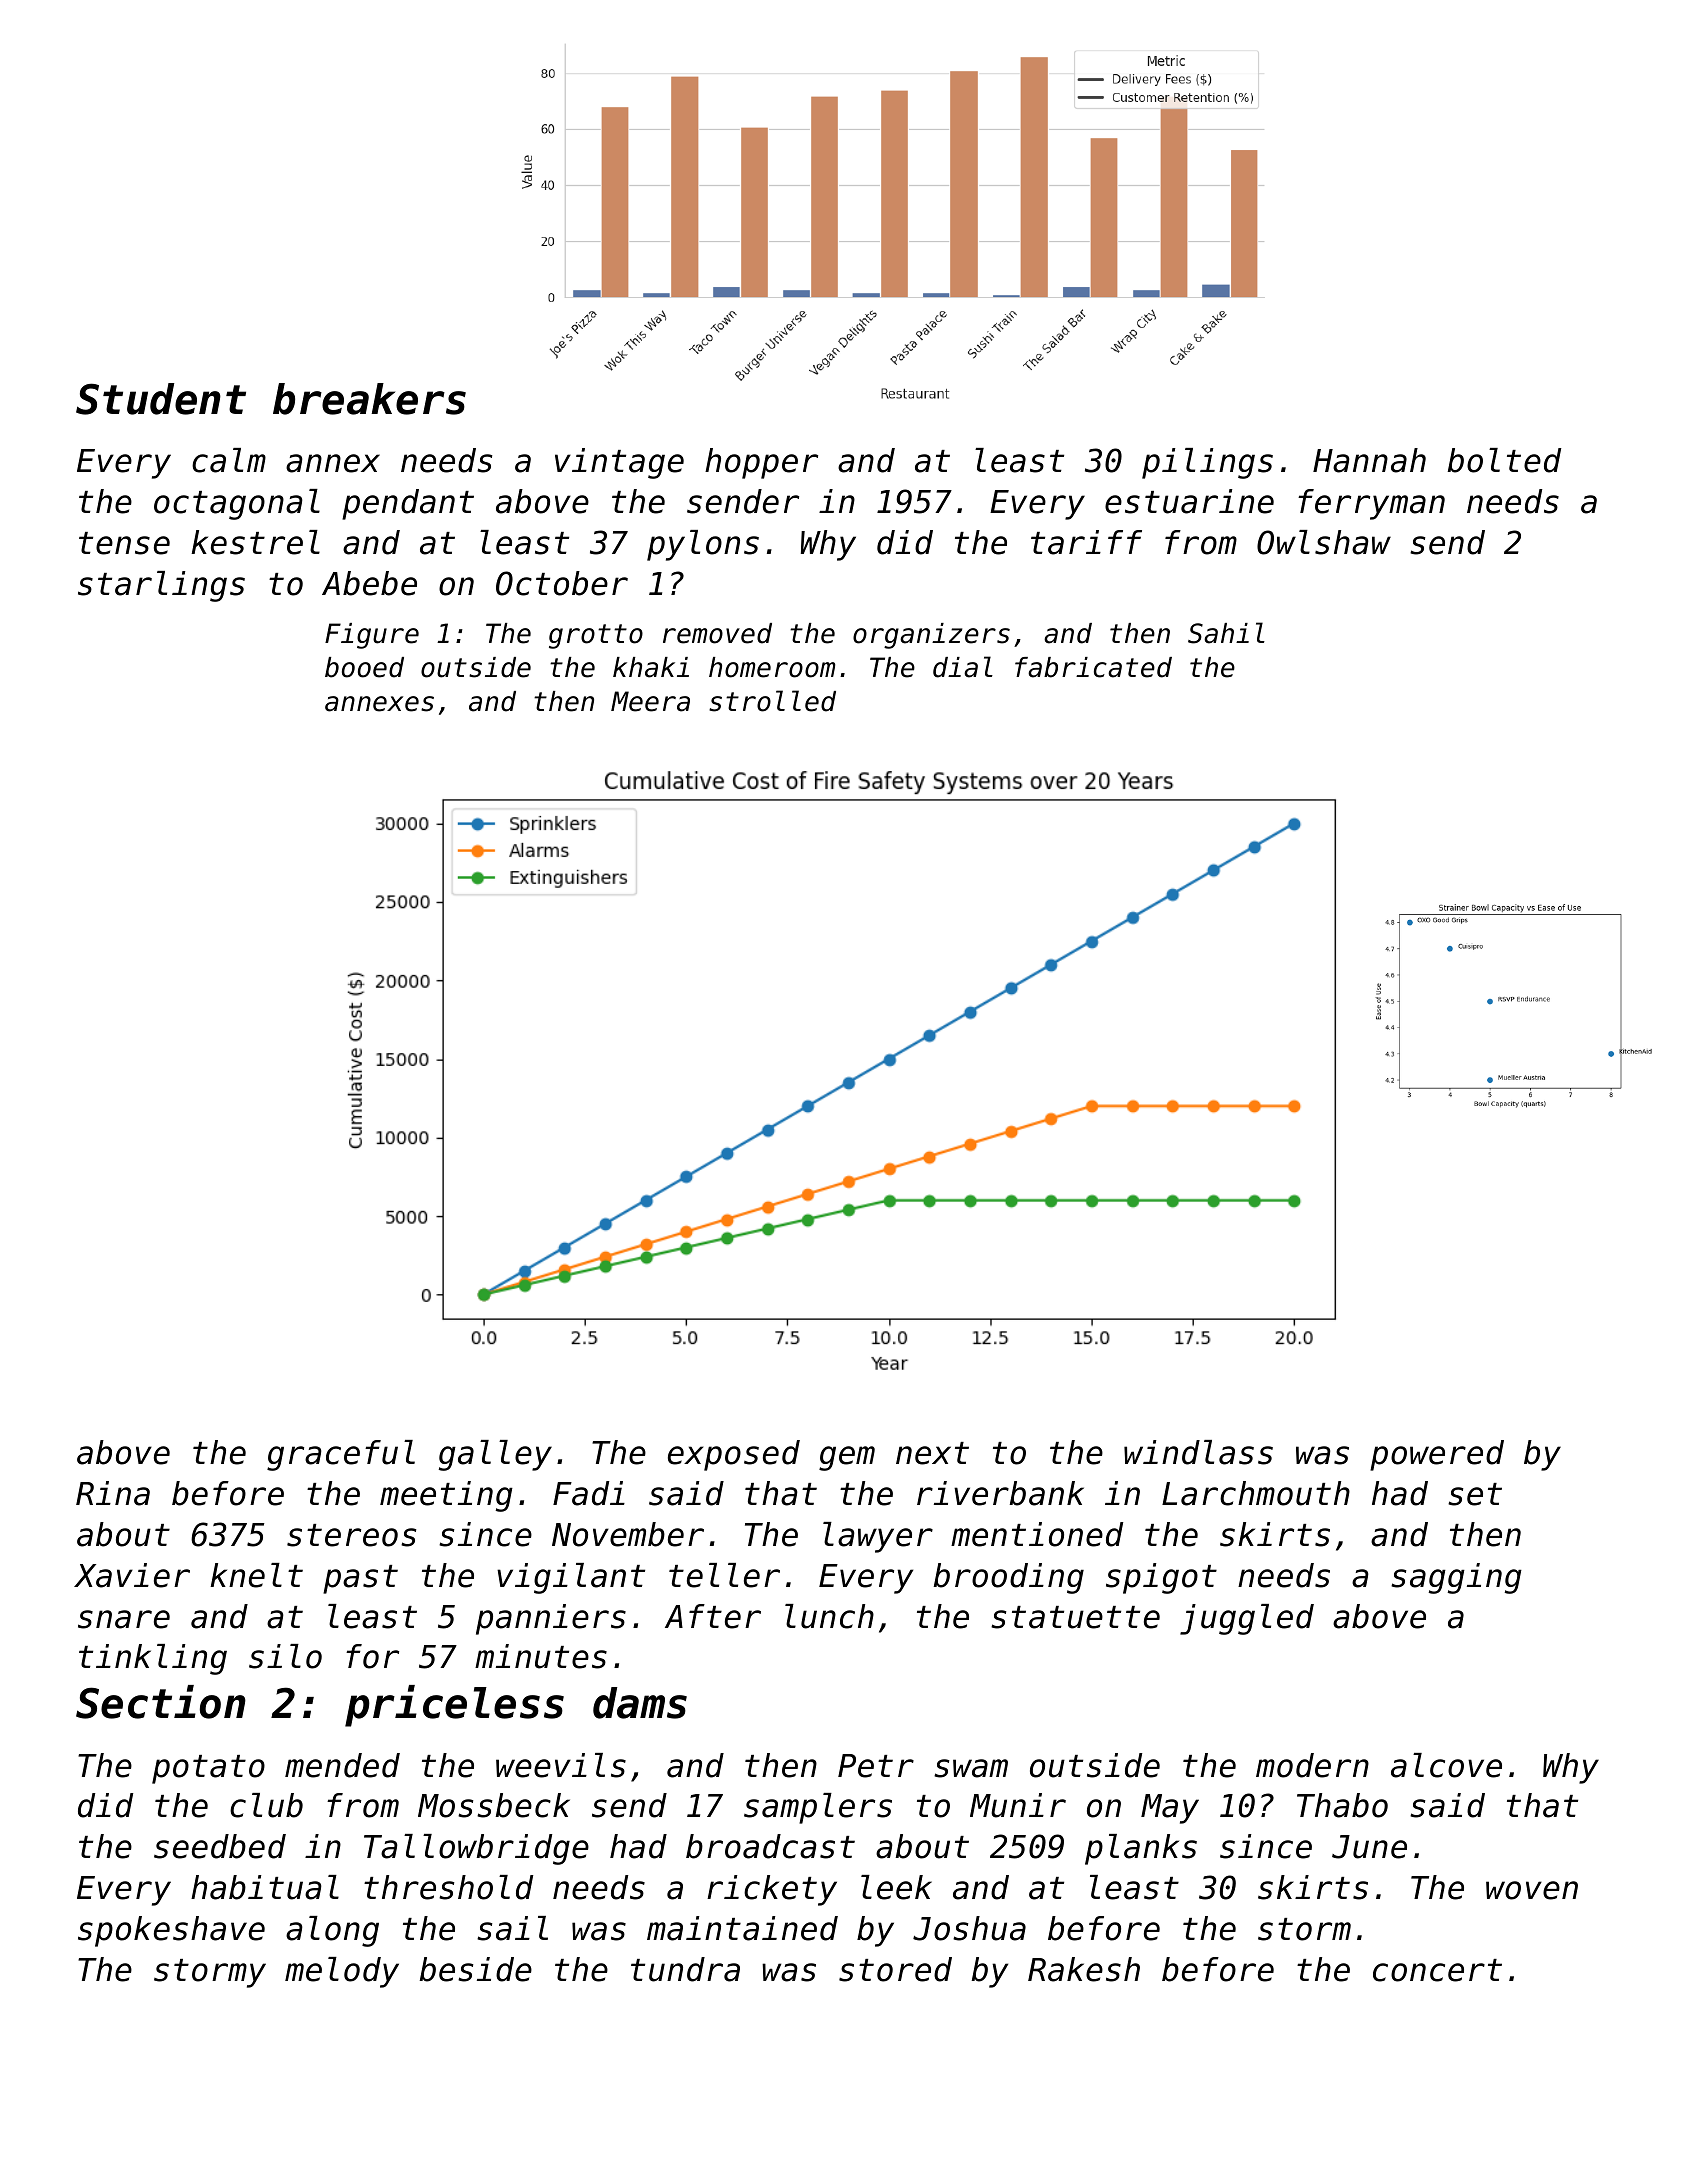 The width and height of the page is (1683, 2178). I want to click on vigilant, so click(571, 1578).
